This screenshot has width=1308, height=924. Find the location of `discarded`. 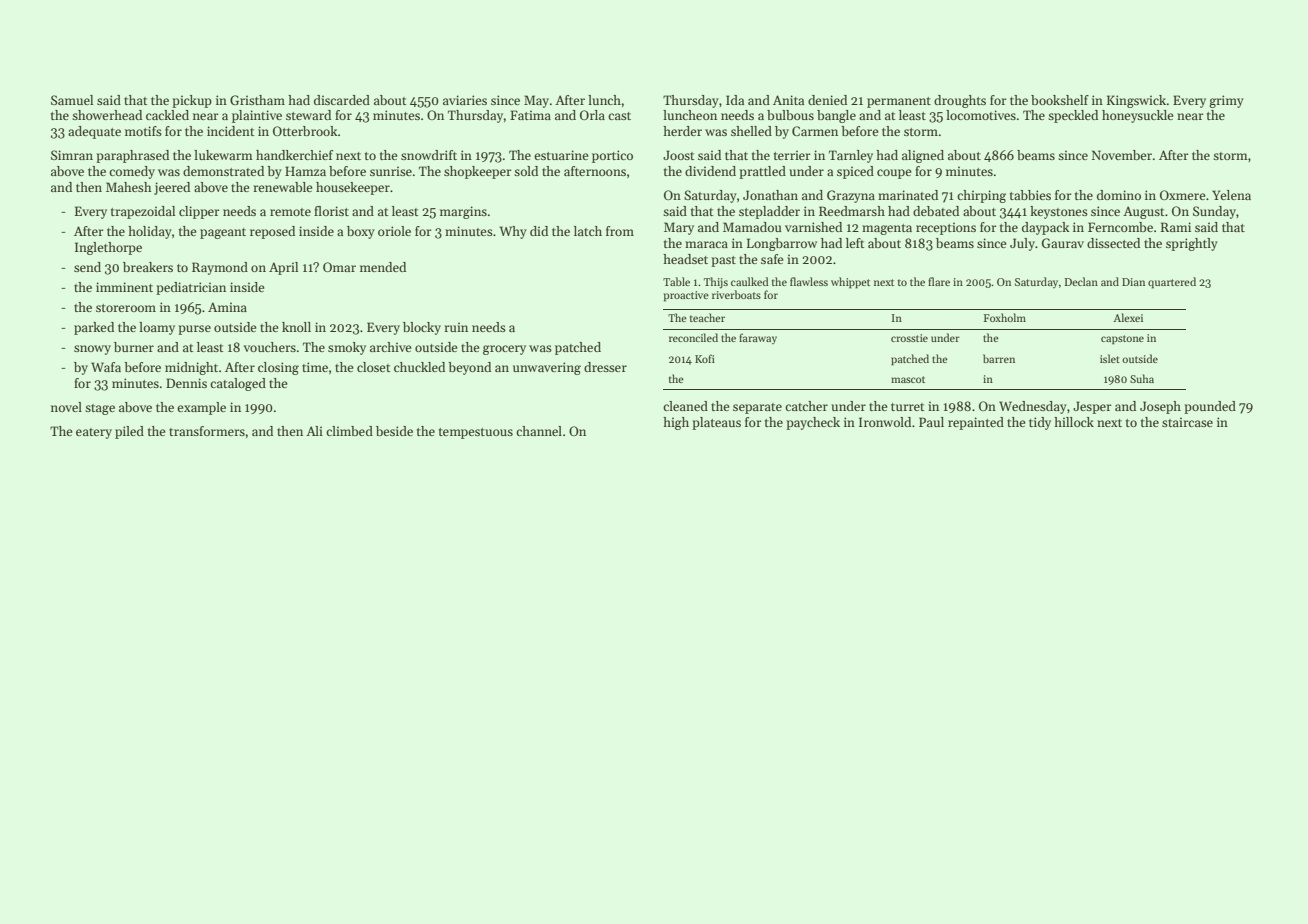

discarded is located at coordinates (342, 100).
